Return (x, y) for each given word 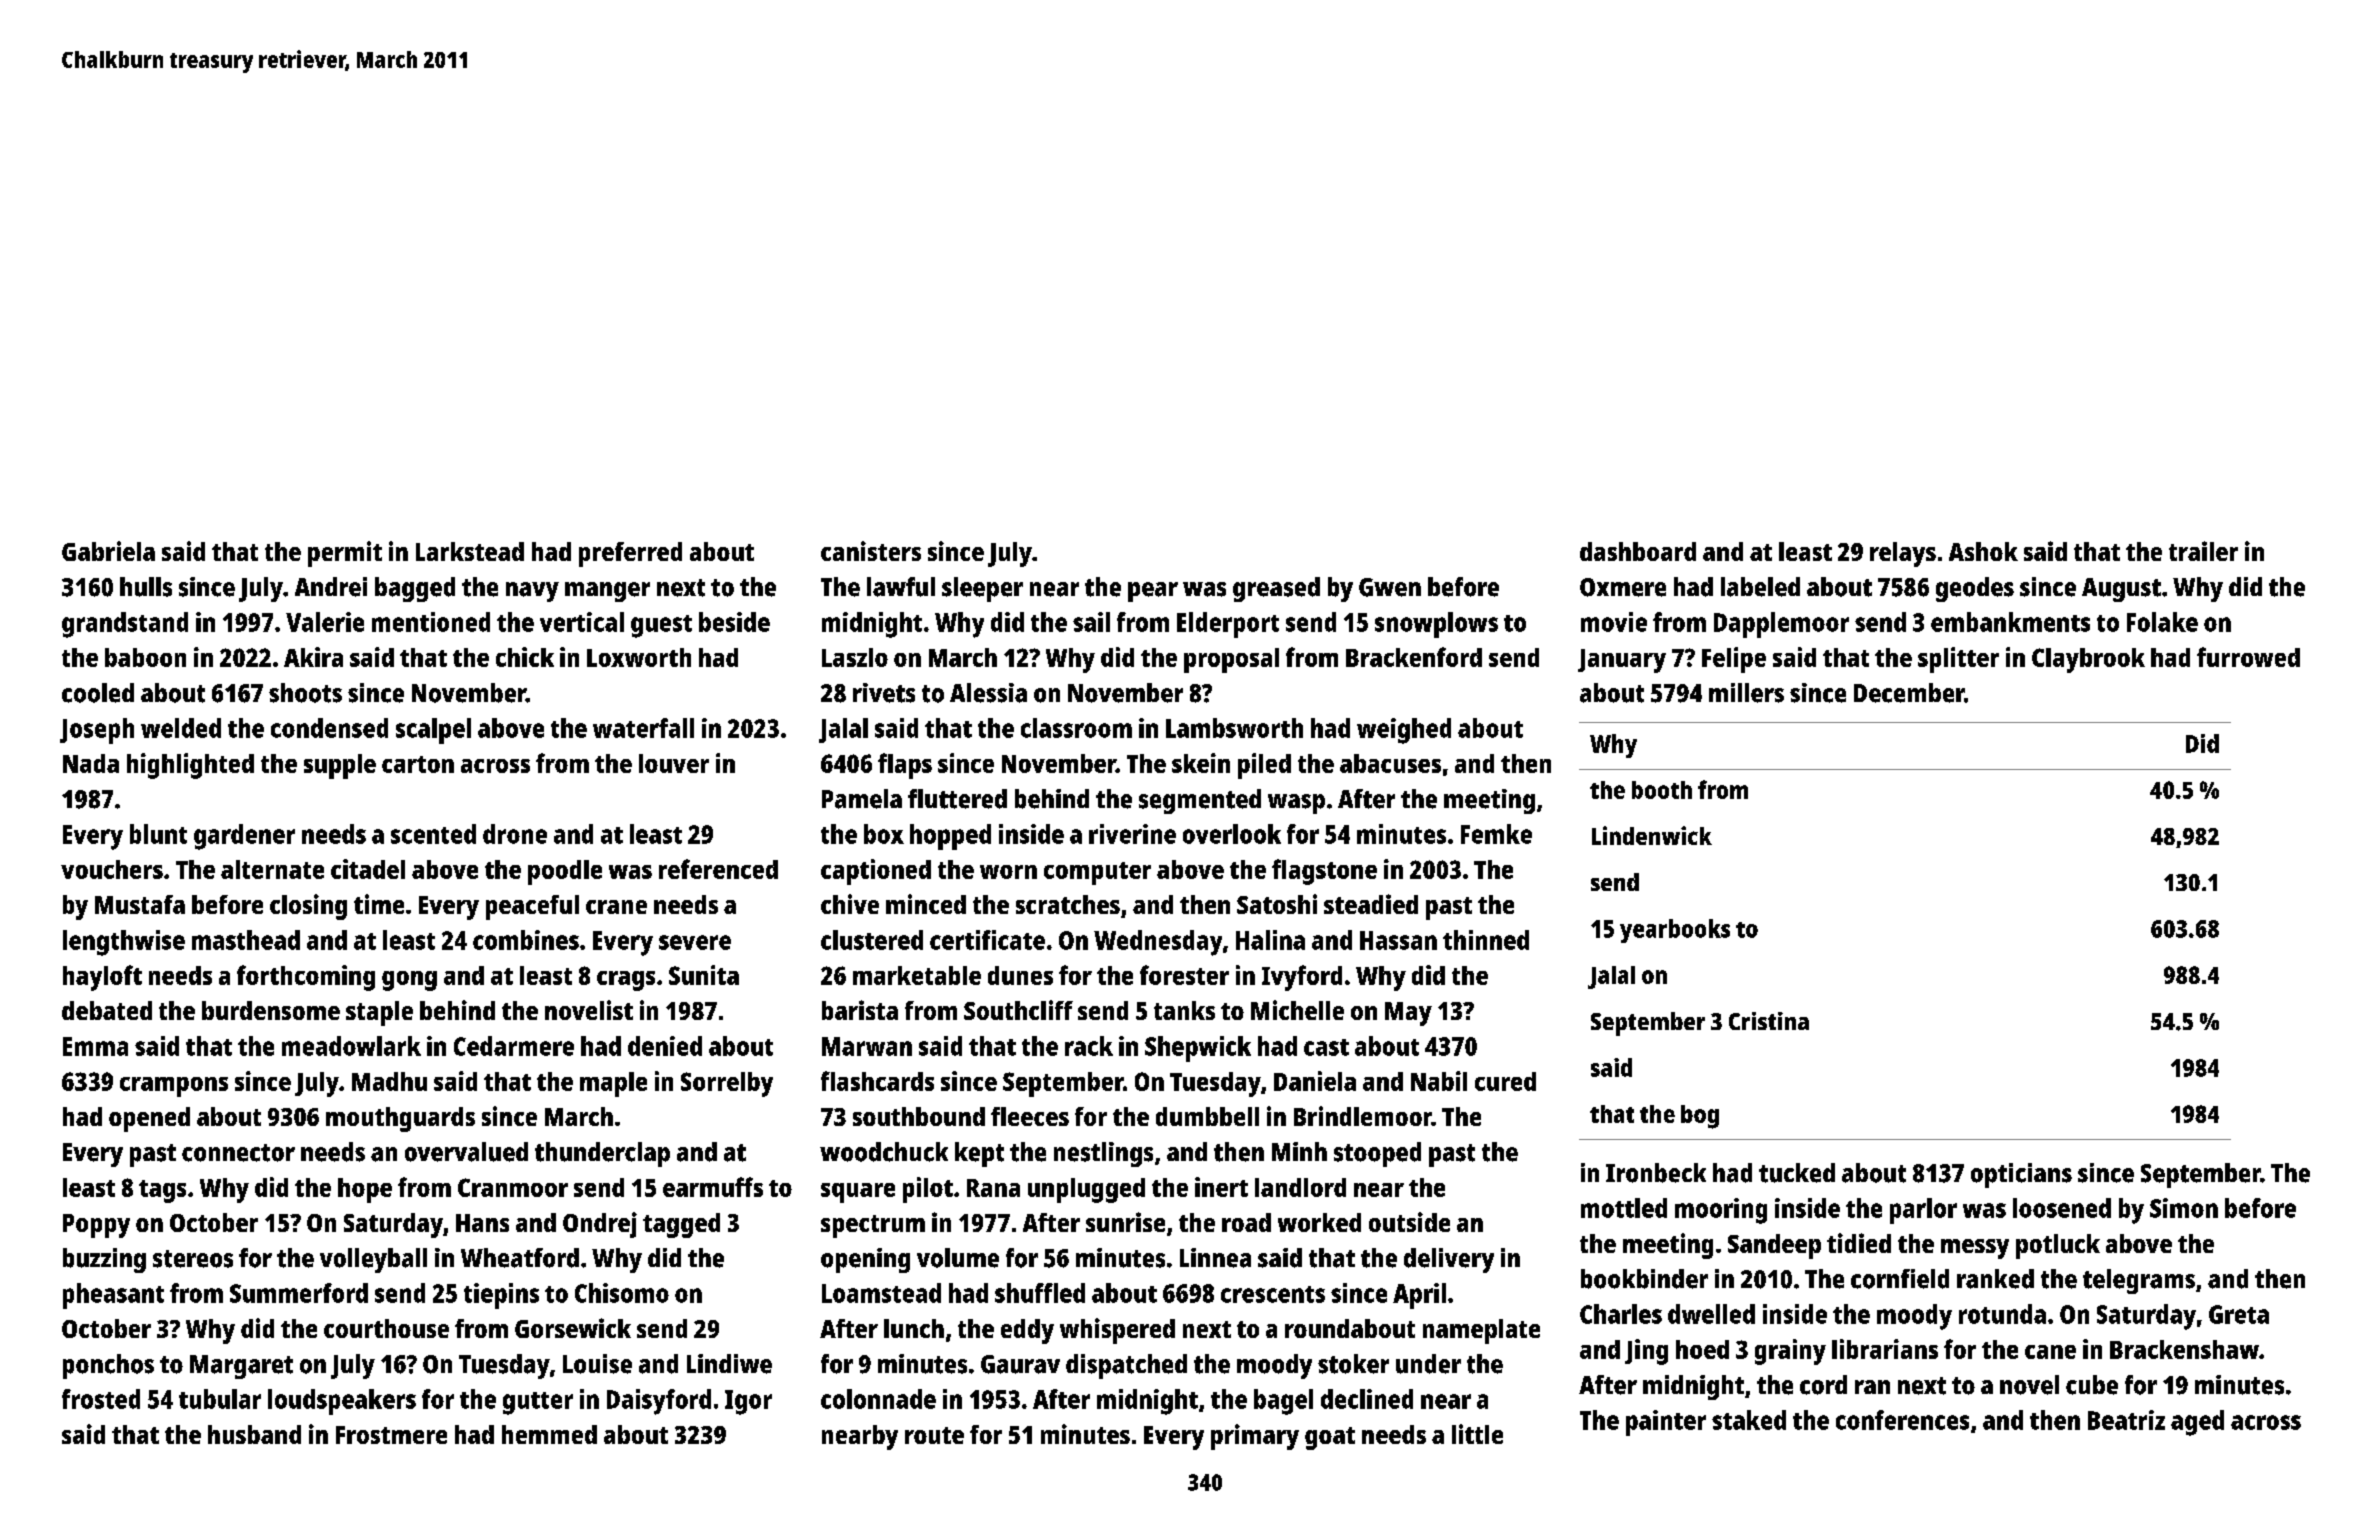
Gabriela (108, 551)
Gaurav (1020, 1364)
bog (1700, 1117)
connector (238, 1153)
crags (626, 981)
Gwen (1390, 587)
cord (1823, 1385)
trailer (2203, 551)
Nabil (1439, 1081)
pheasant (113, 1296)
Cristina (1769, 1021)
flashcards (877, 1081)
